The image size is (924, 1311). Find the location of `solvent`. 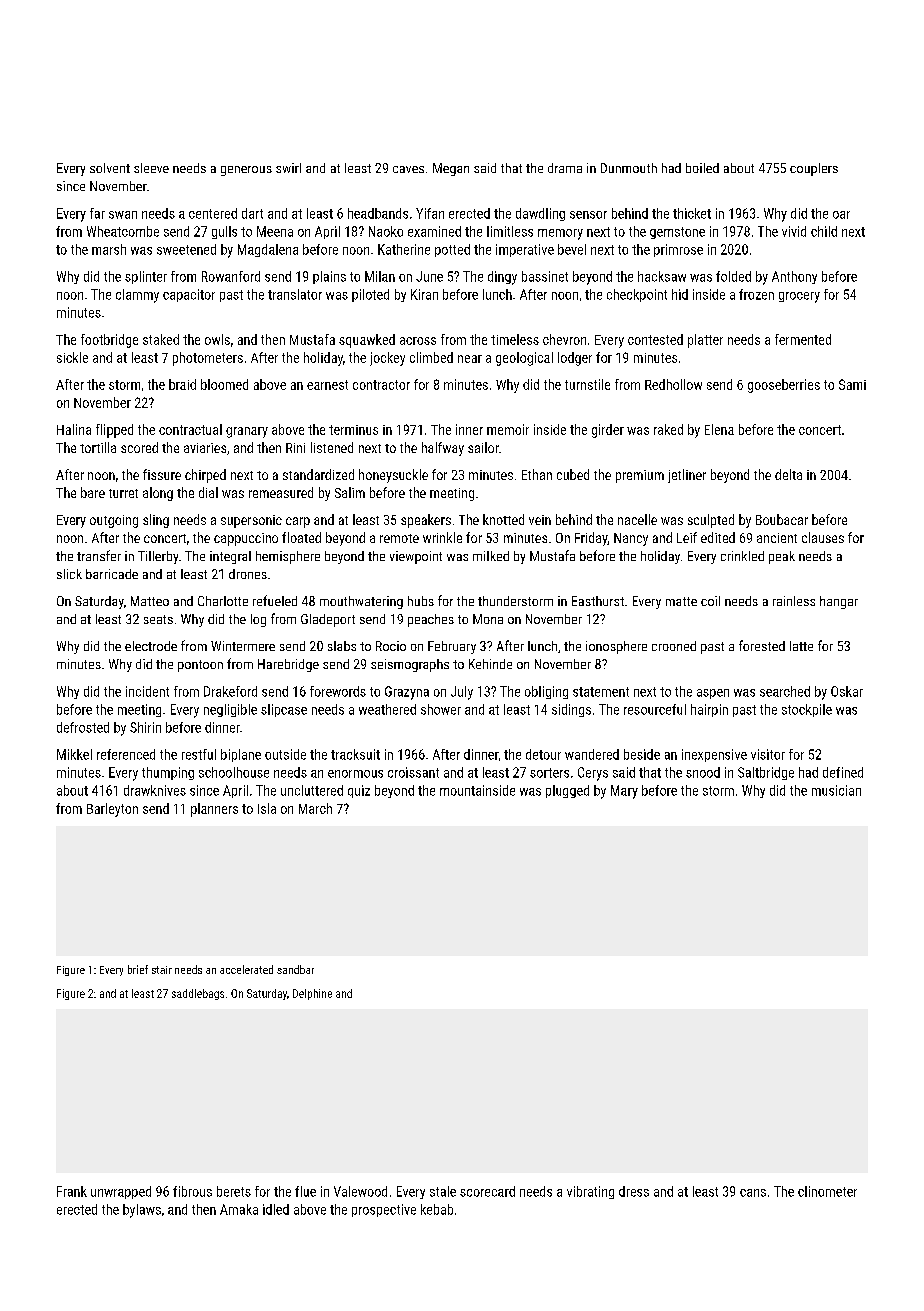

solvent is located at coordinates (110, 168).
